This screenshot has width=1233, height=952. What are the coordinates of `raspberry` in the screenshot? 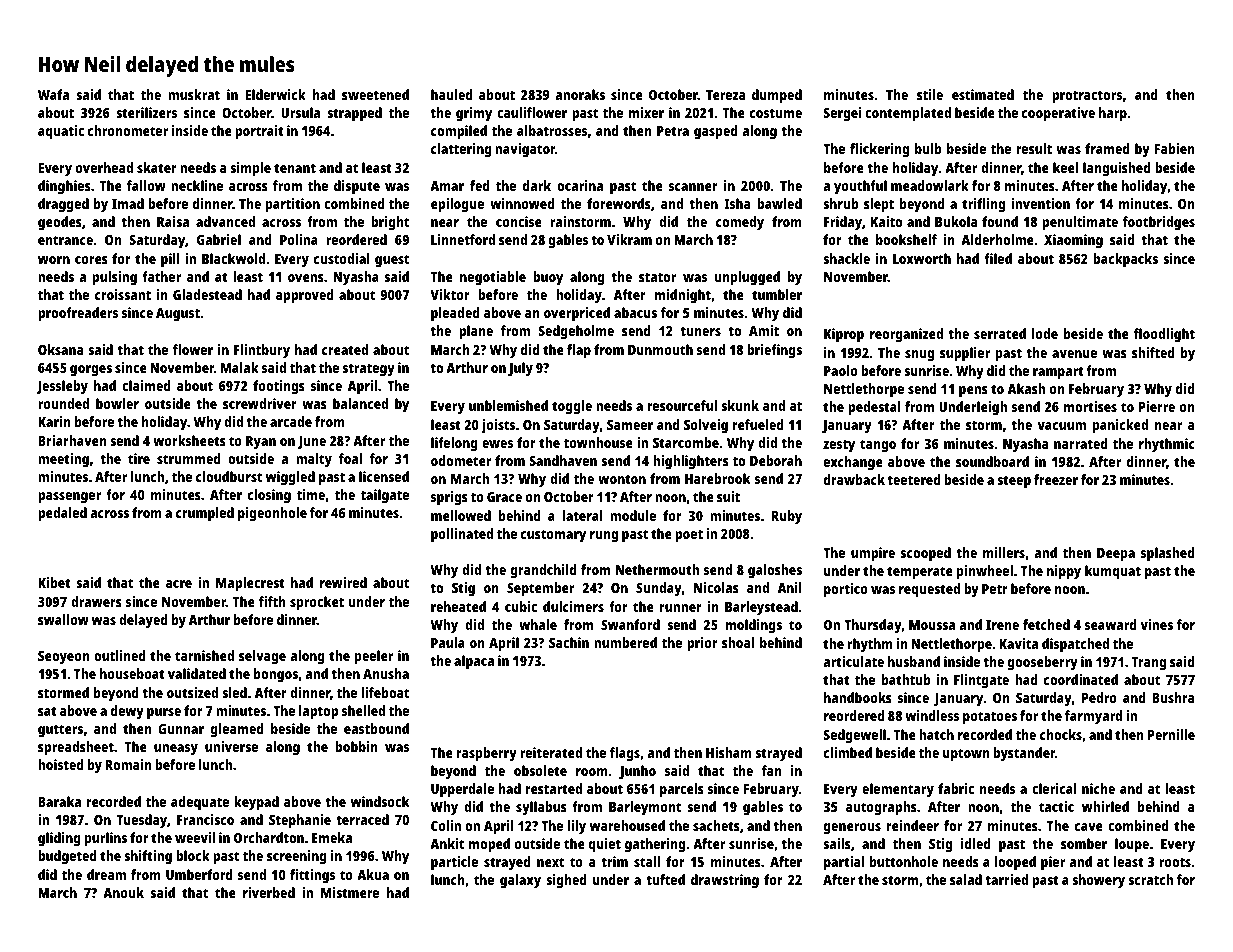 It's located at (487, 754).
